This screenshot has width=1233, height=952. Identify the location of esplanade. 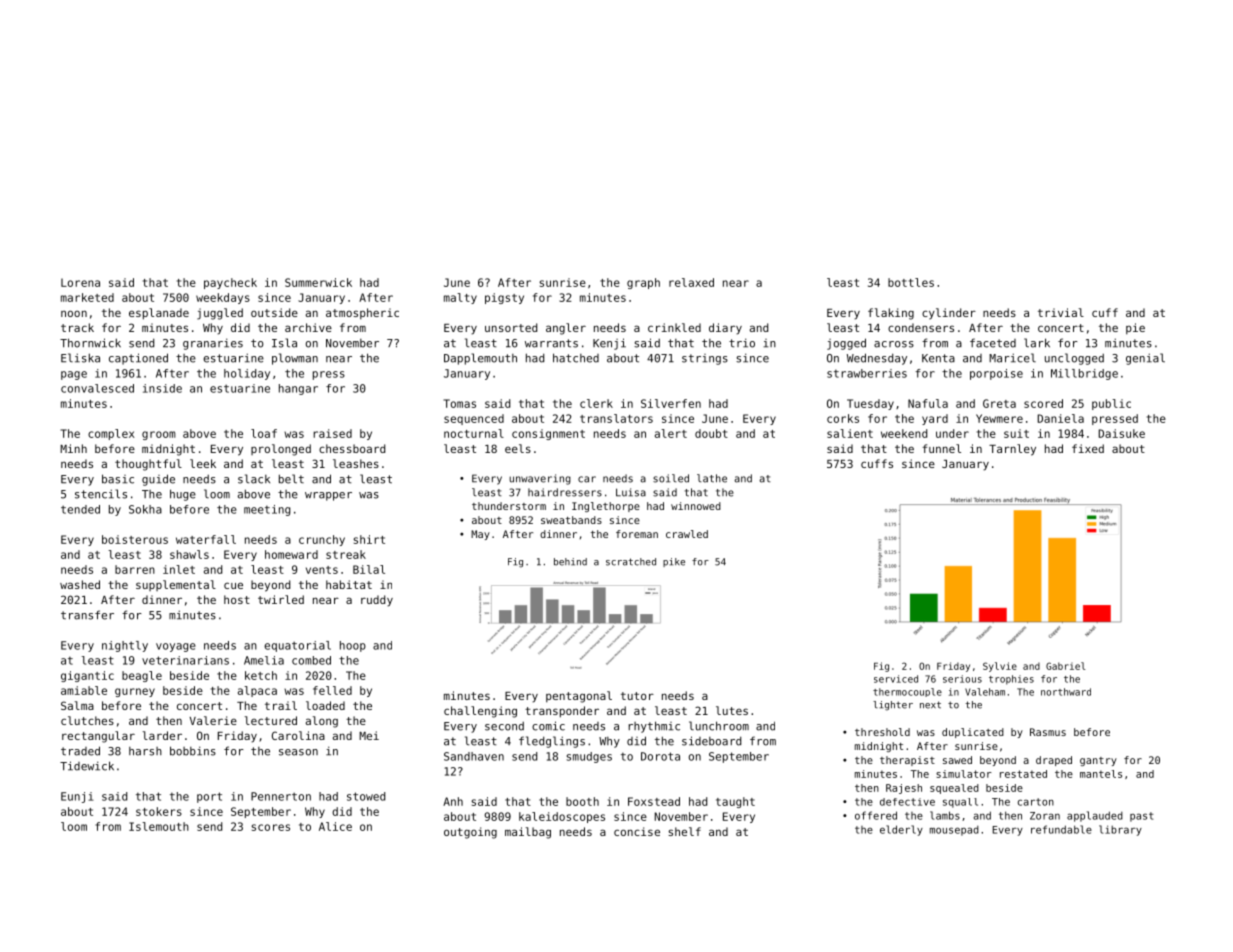
(159, 314).
